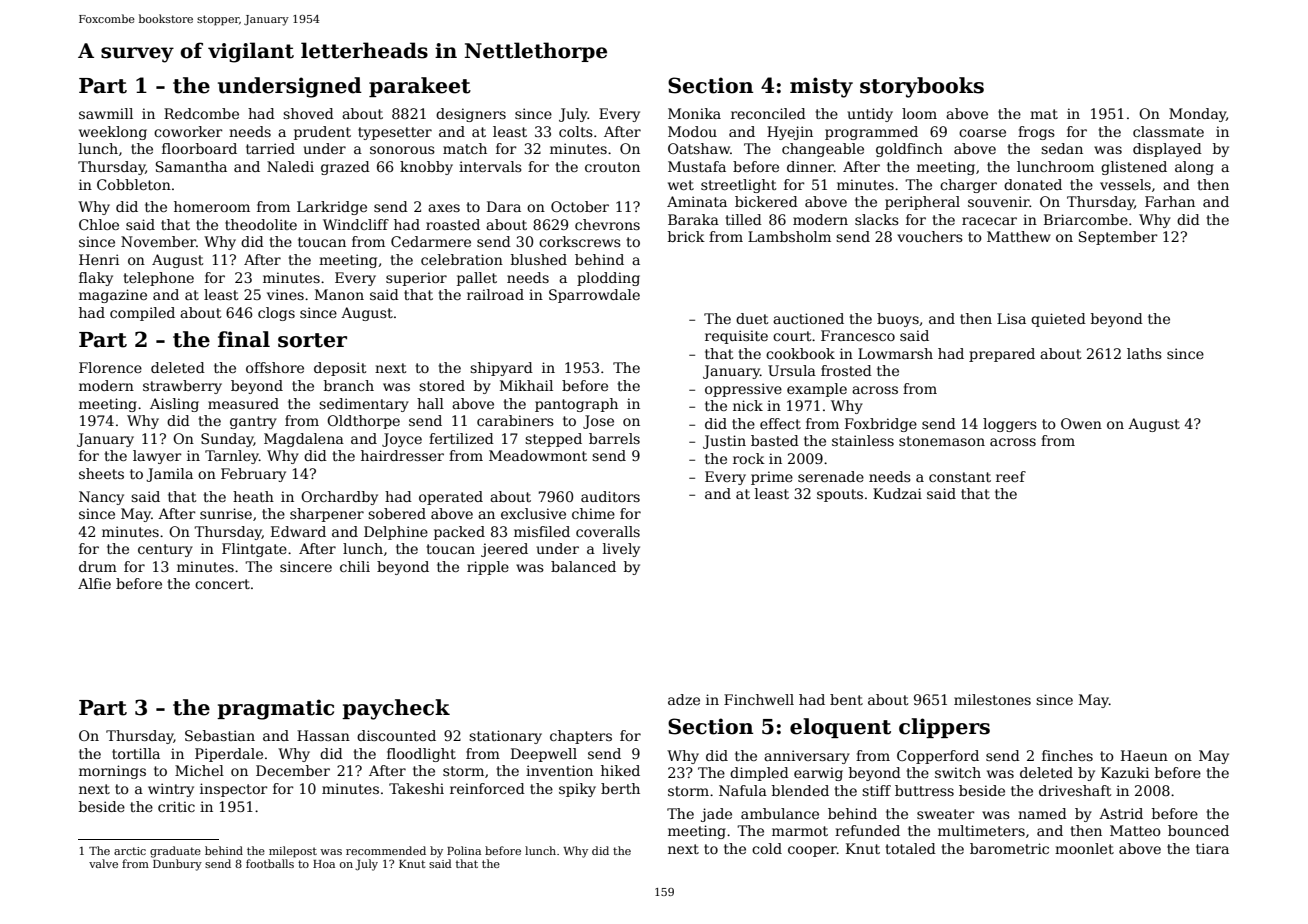 This image has width=1308, height=924. I want to click on Larkridge, so click(332, 208).
